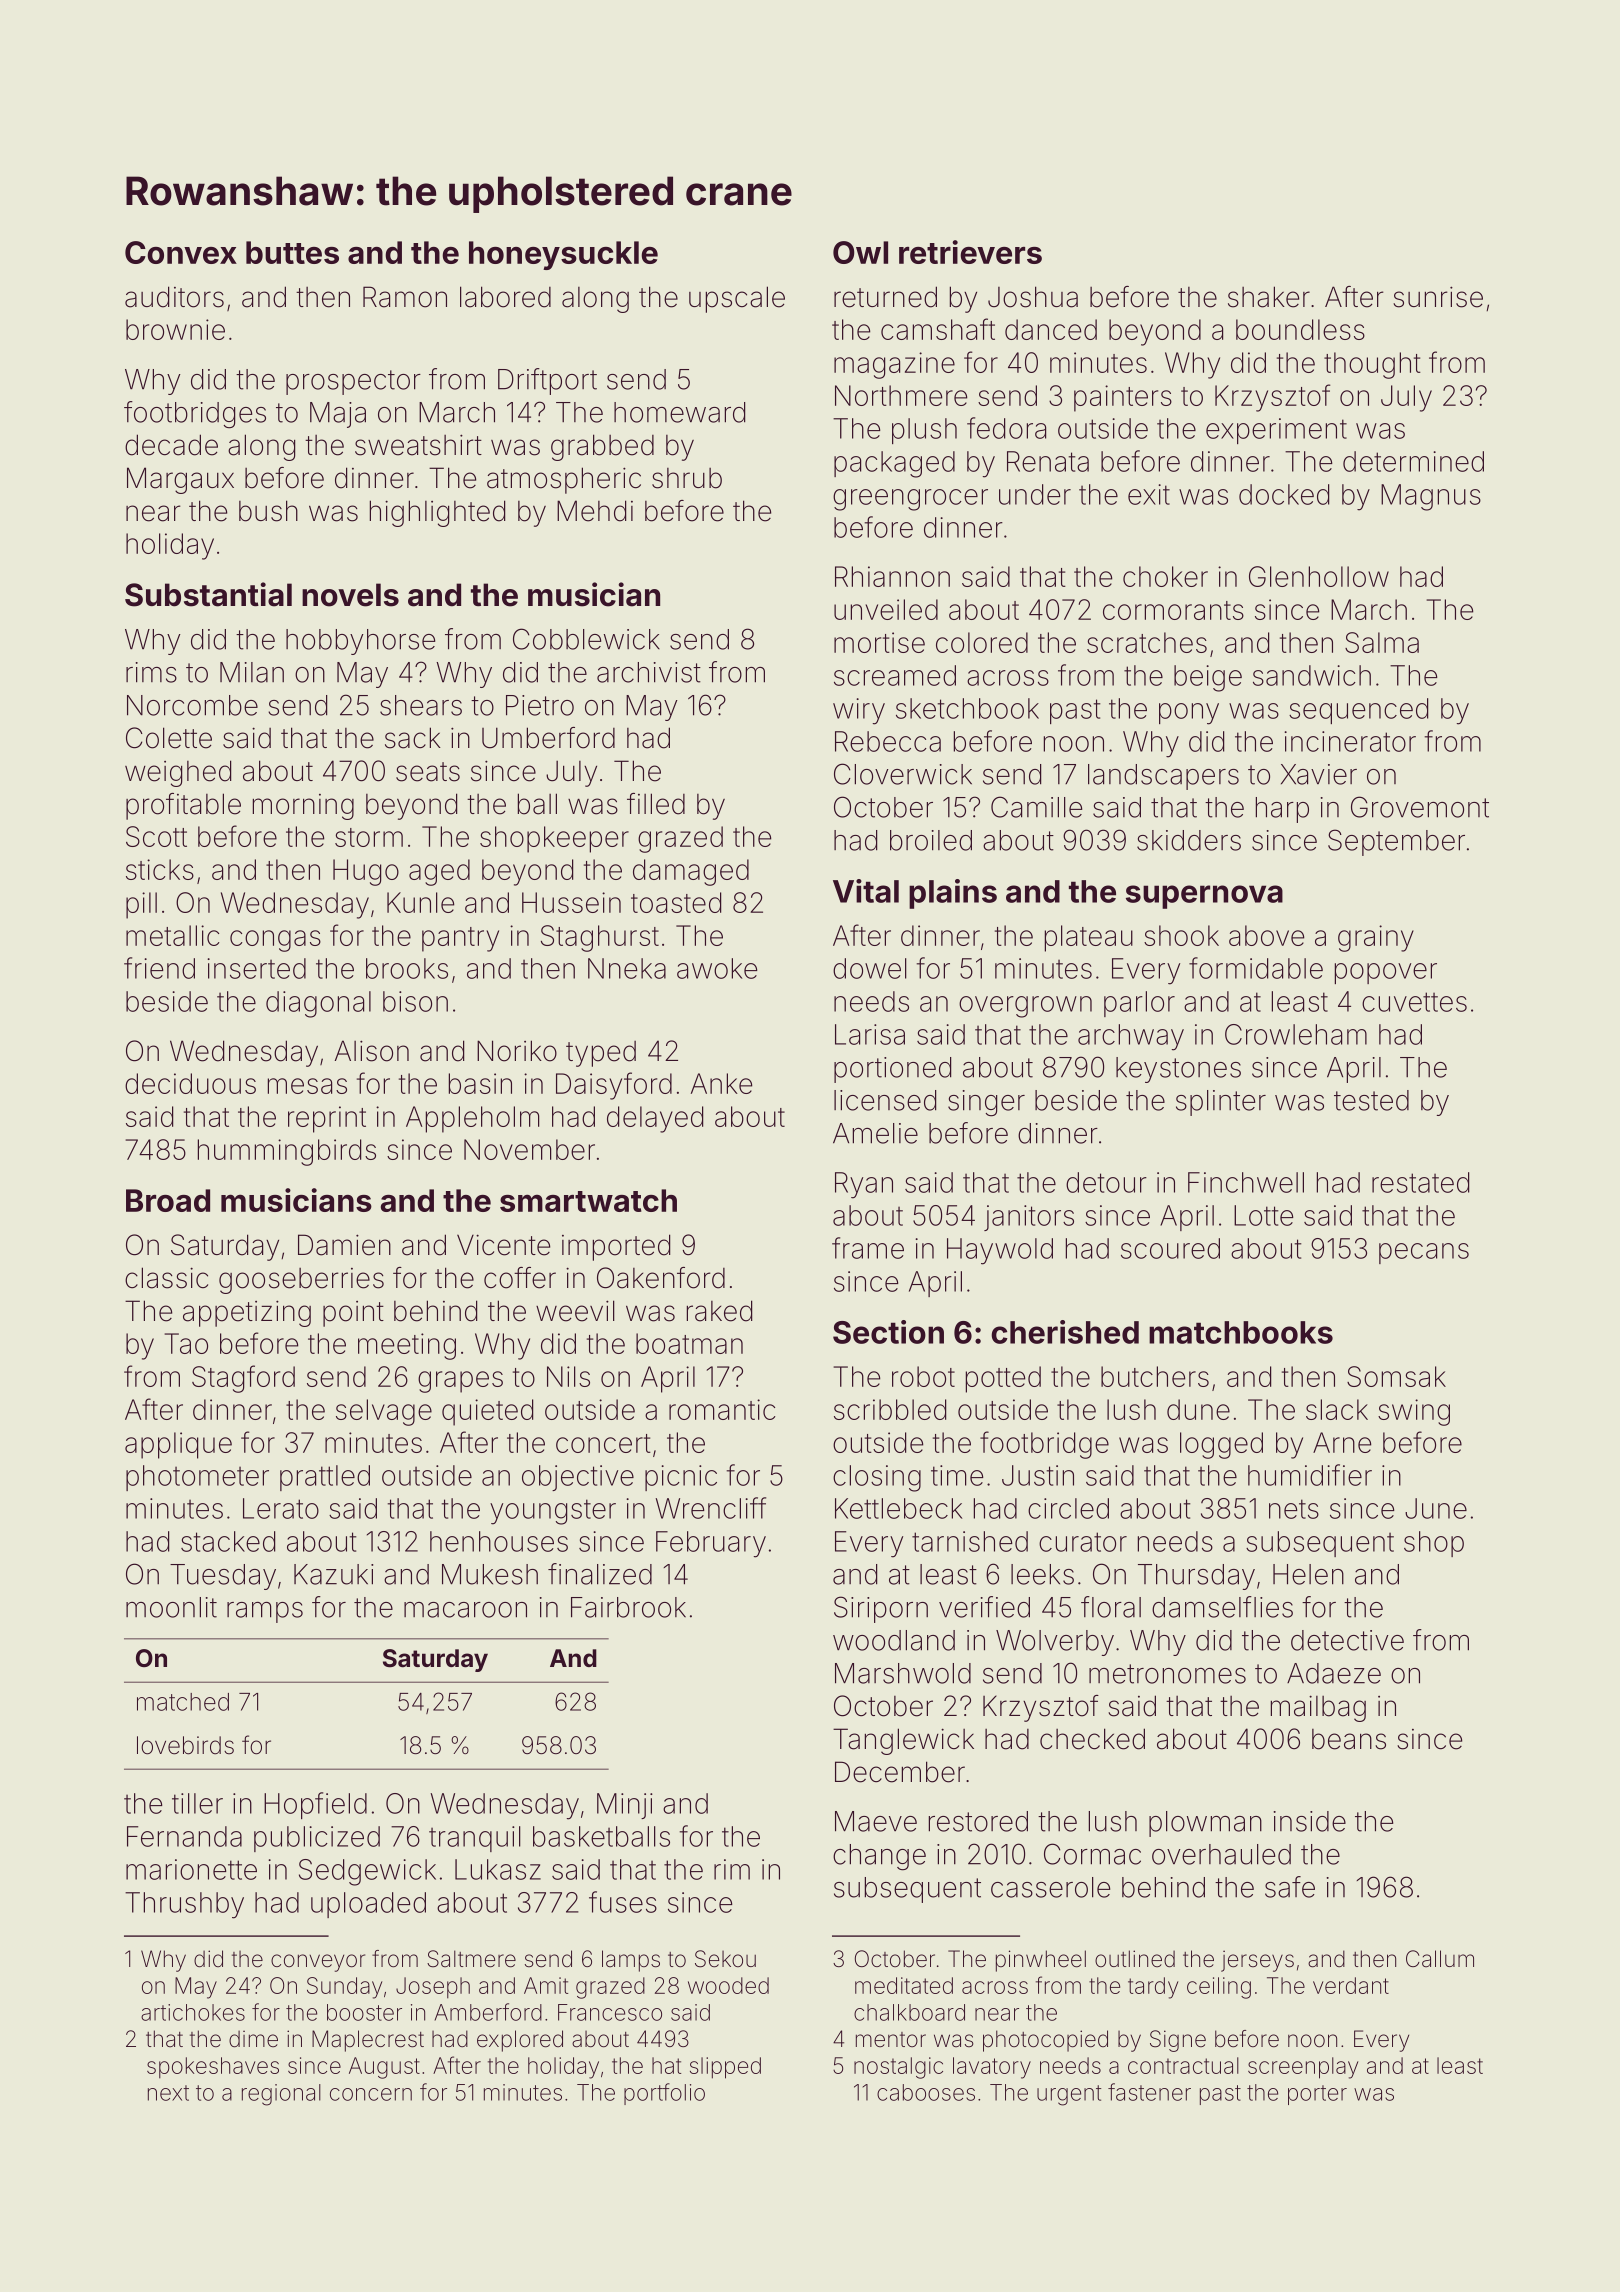 This image has height=2292, width=1620. What do you see at coordinates (649, 672) in the image?
I see `archivist` at bounding box center [649, 672].
